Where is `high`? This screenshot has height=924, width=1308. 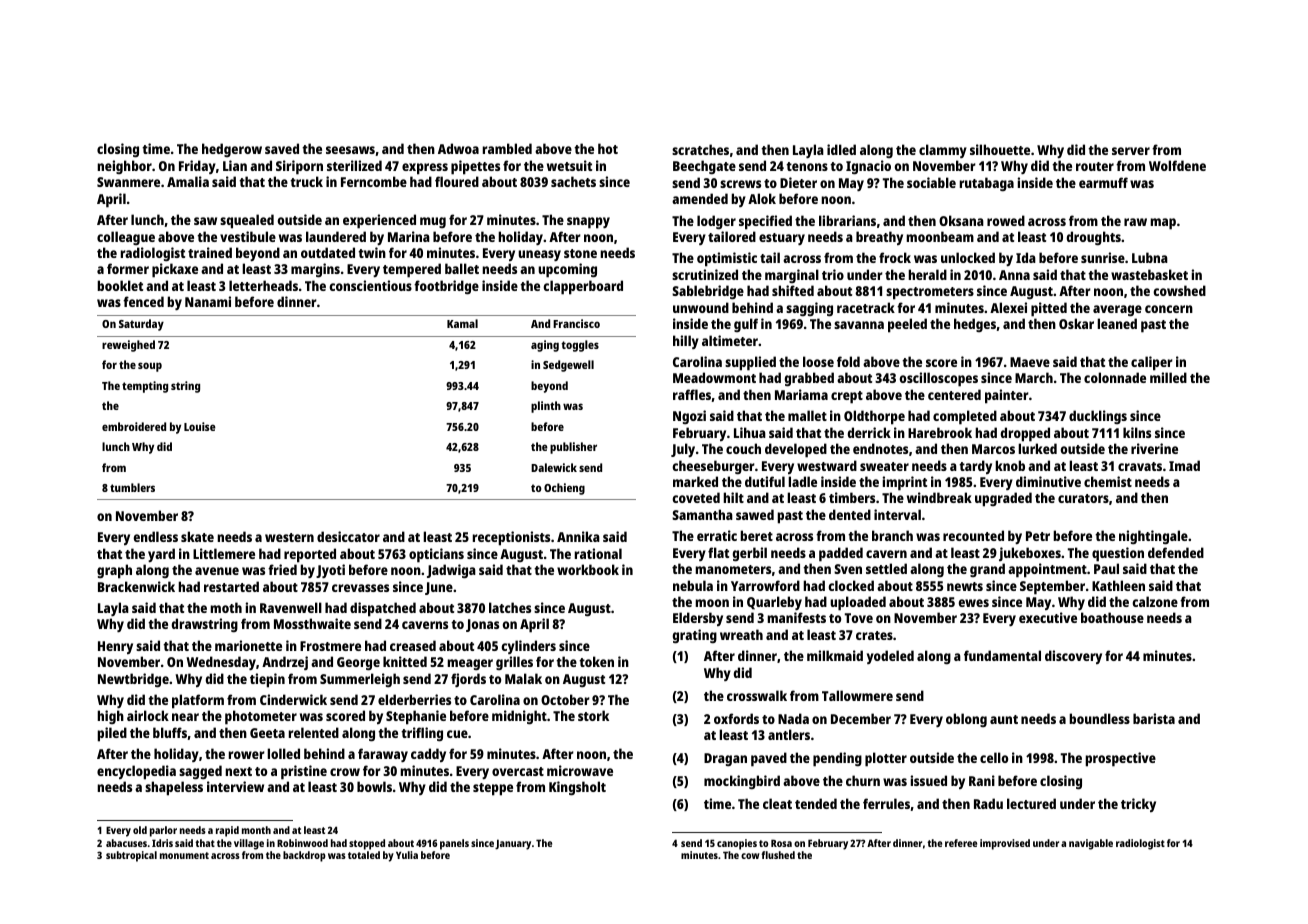
high is located at coordinates (110, 717).
